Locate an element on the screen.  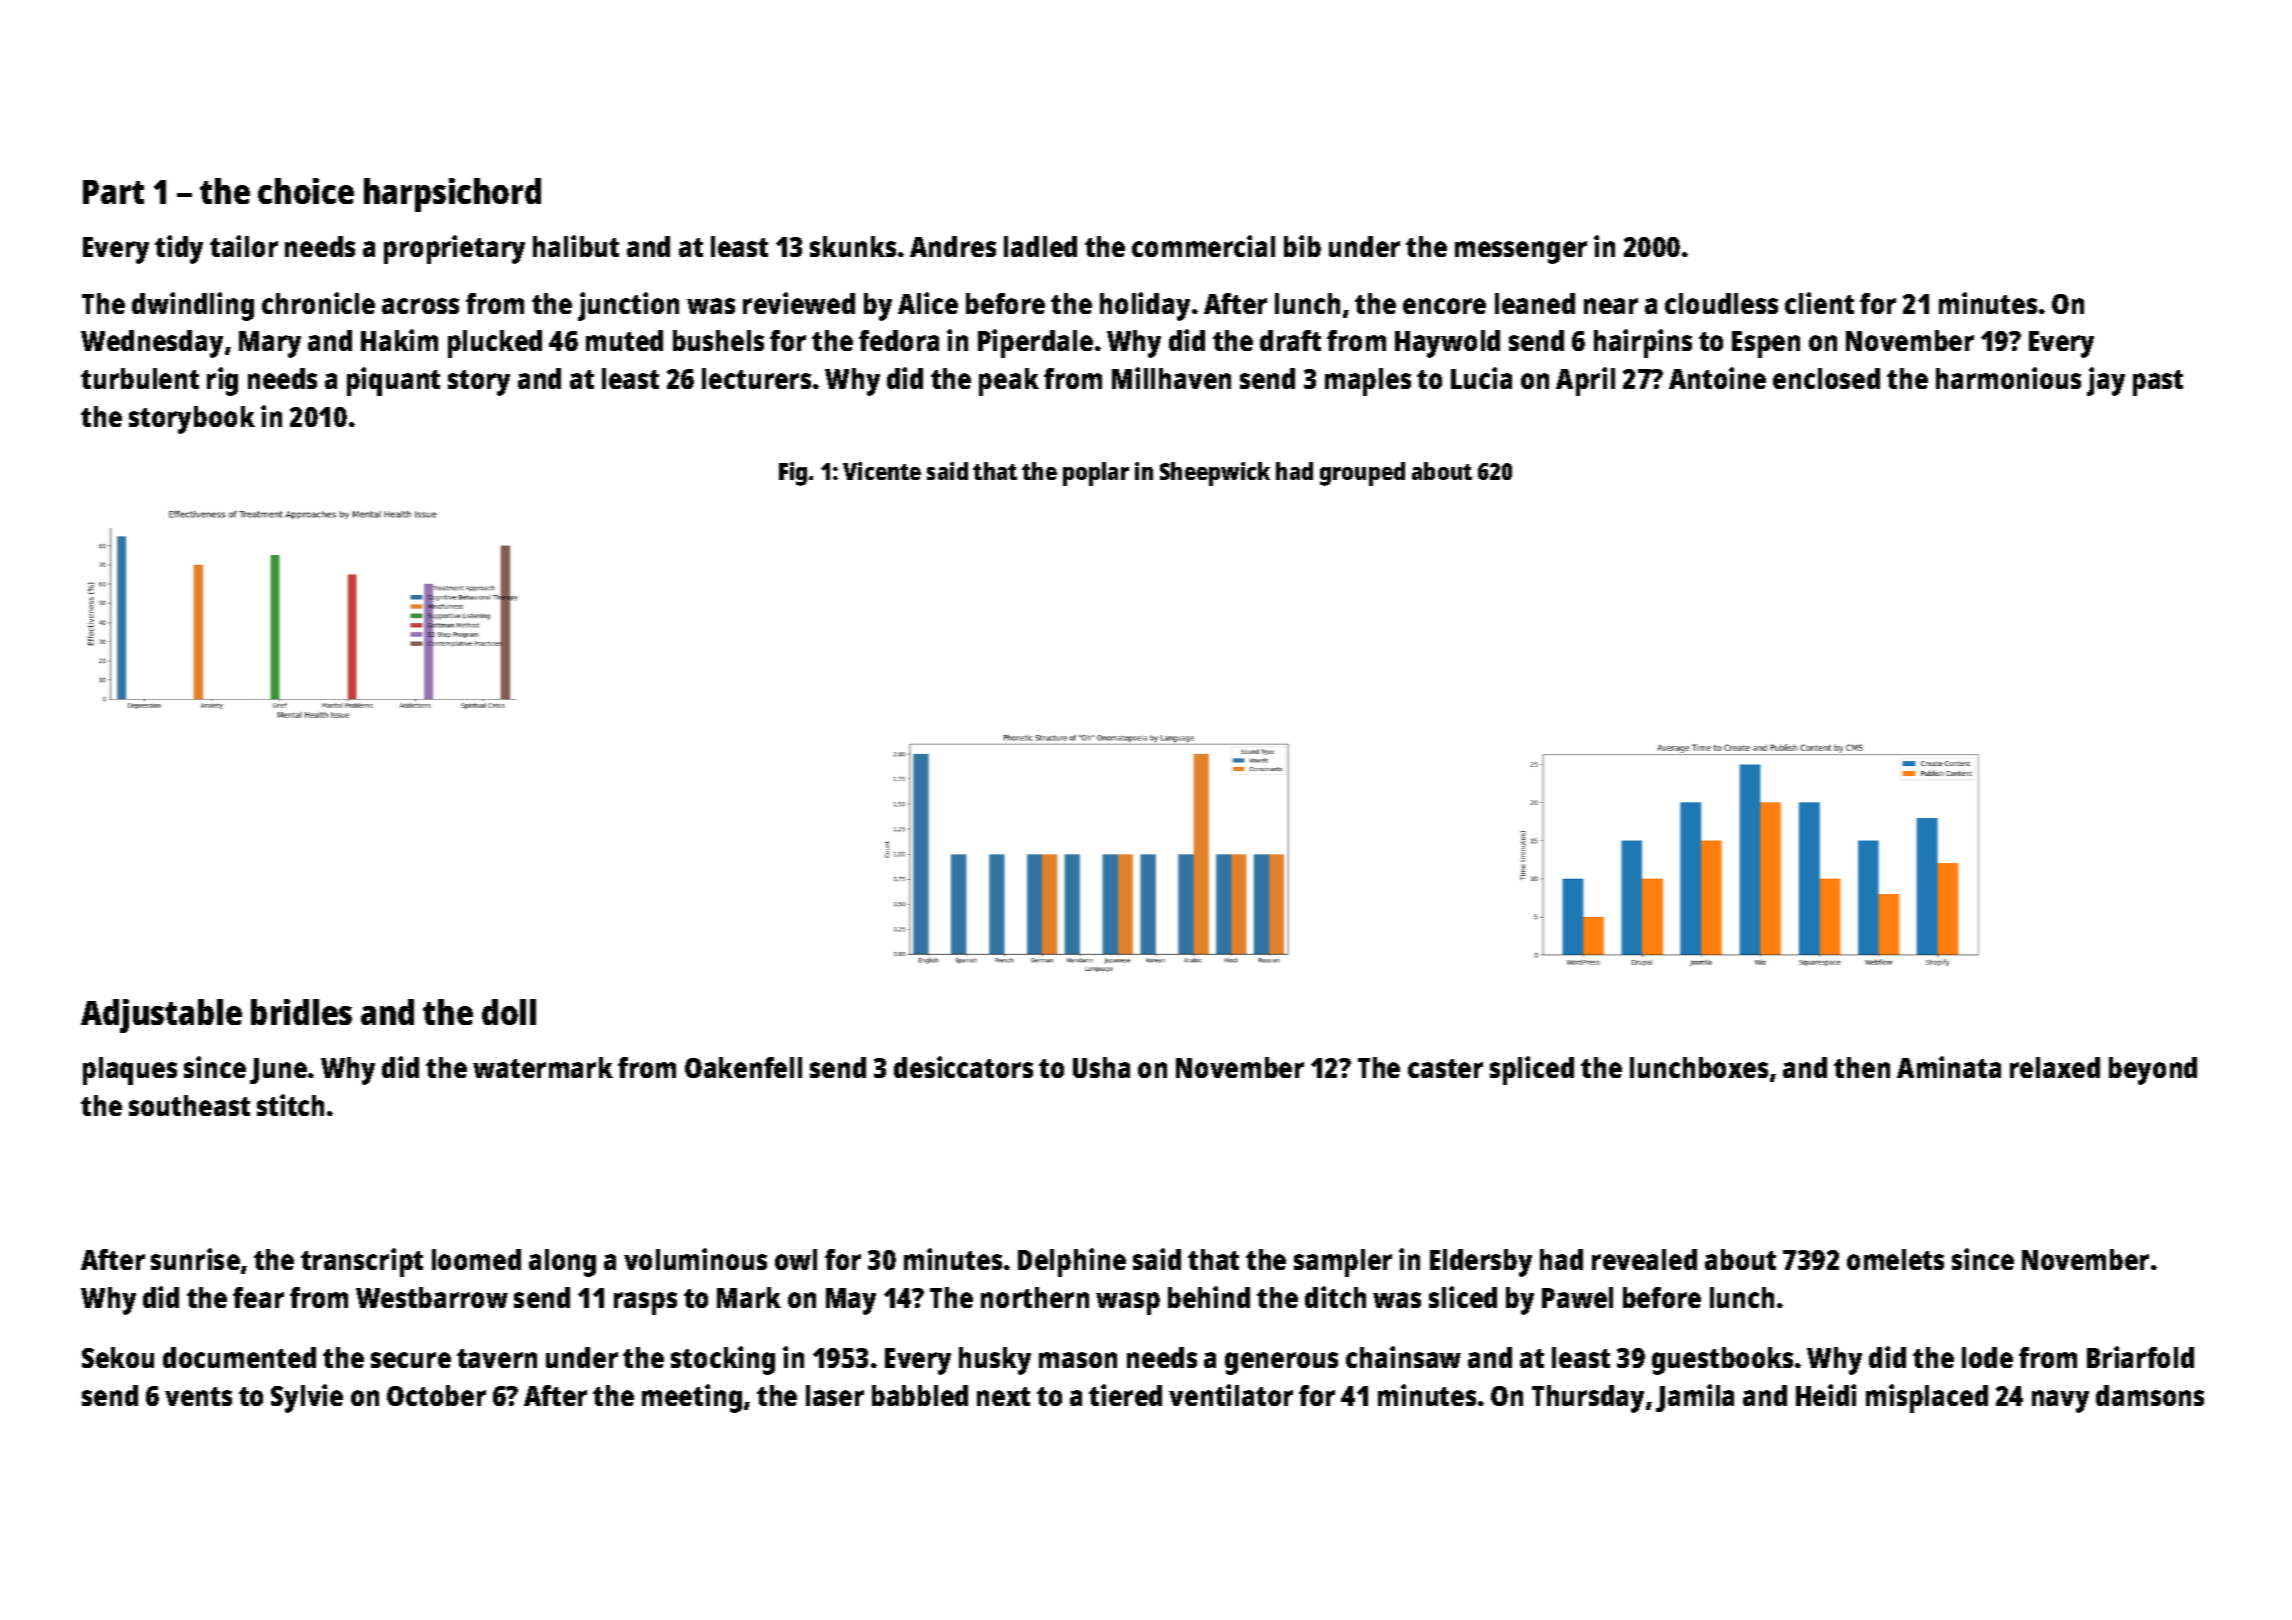
rasps is located at coordinates (645, 1303).
